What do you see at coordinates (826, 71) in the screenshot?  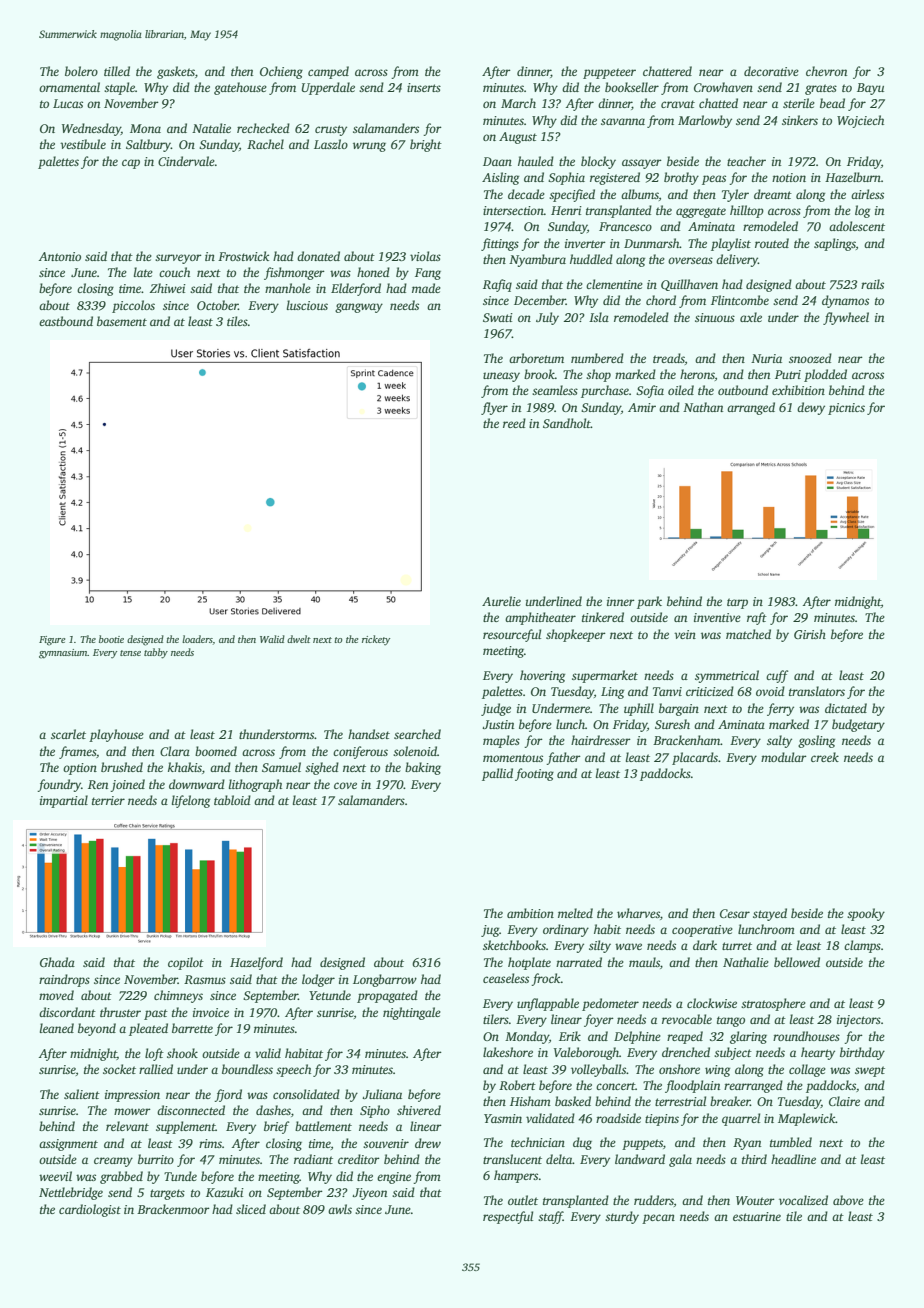 I see `chevron` at bounding box center [826, 71].
